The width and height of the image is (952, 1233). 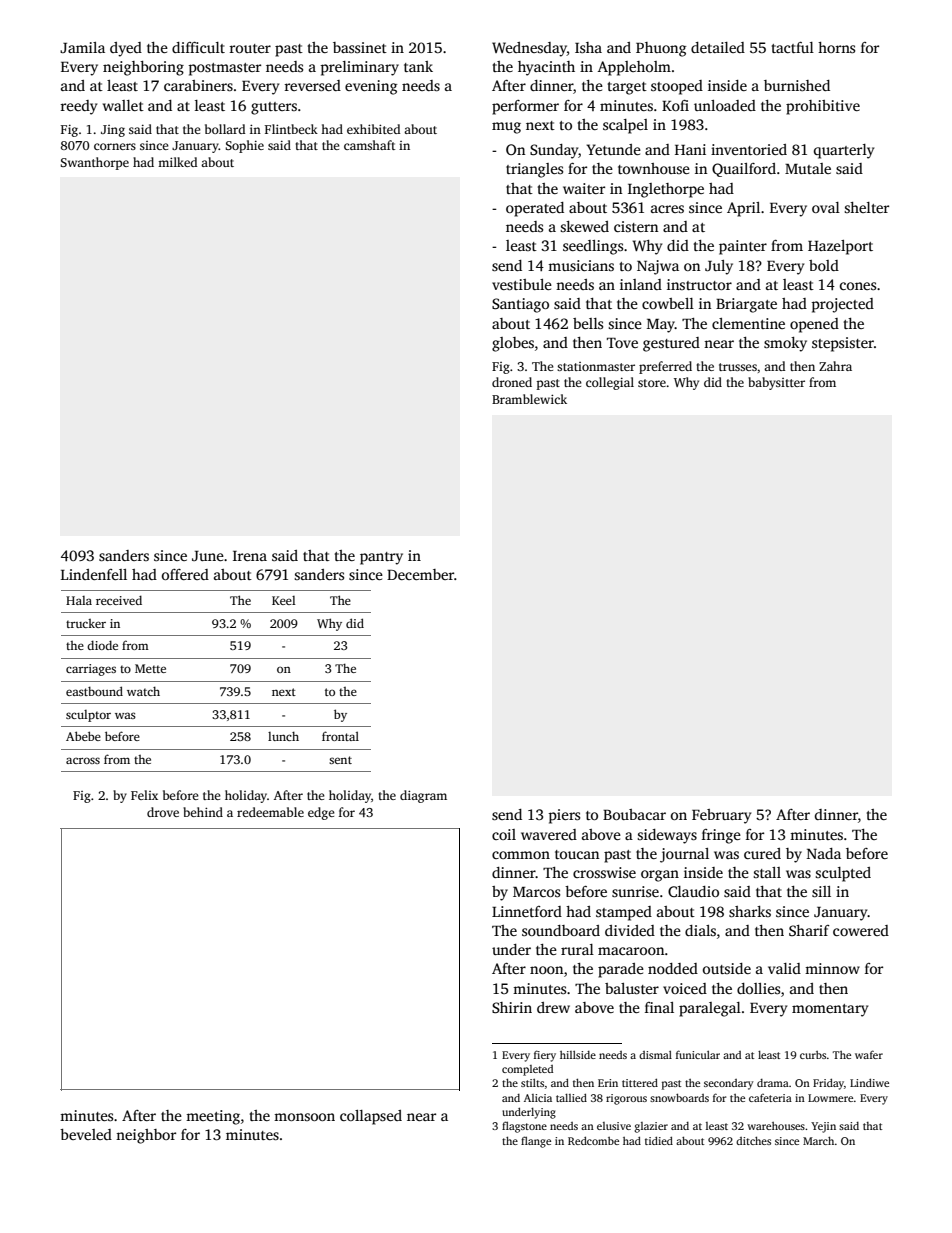 I want to click on lunch, so click(x=283, y=736).
